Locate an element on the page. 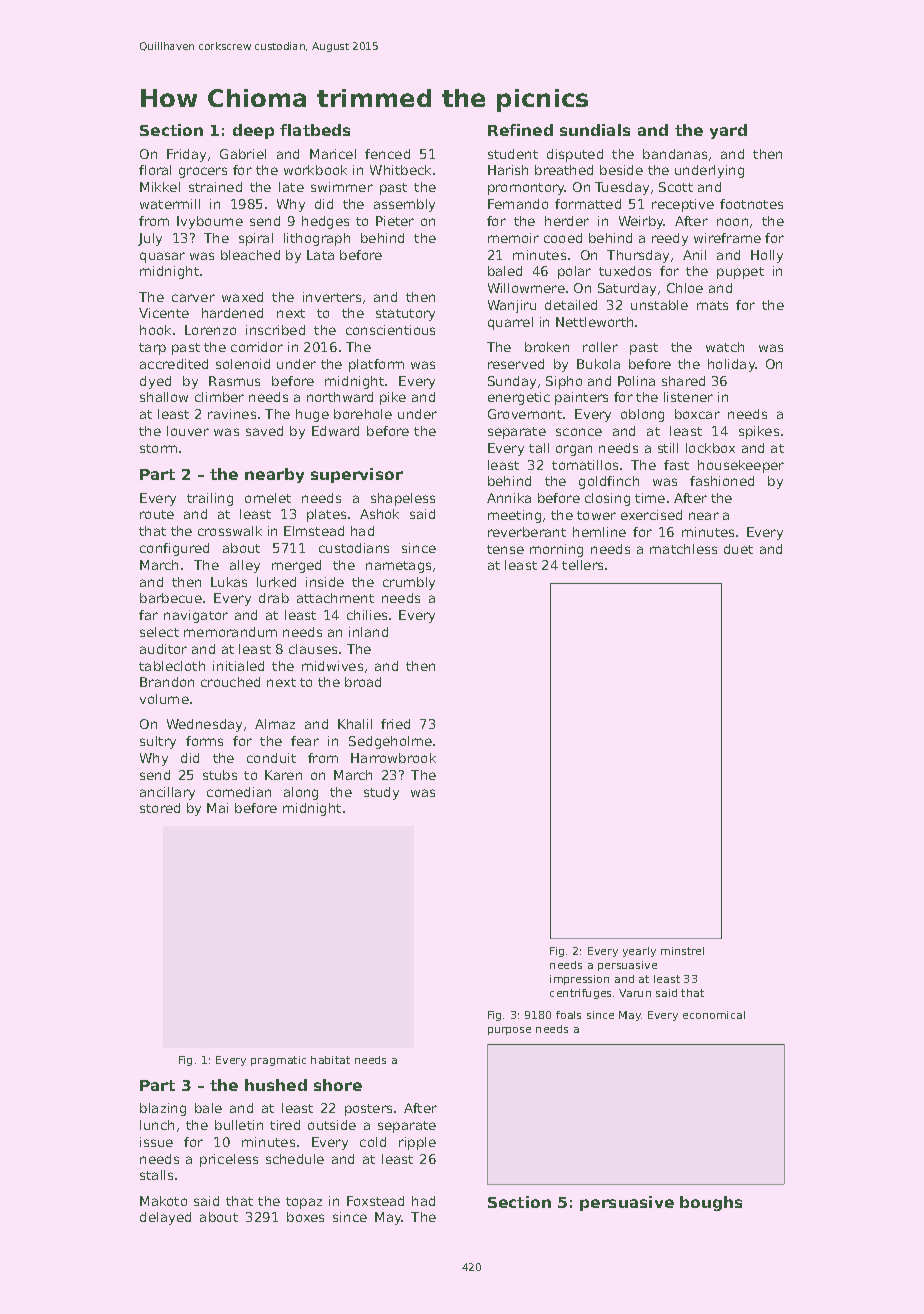 The height and width of the page is (1314, 924). tellers is located at coordinates (582, 565).
